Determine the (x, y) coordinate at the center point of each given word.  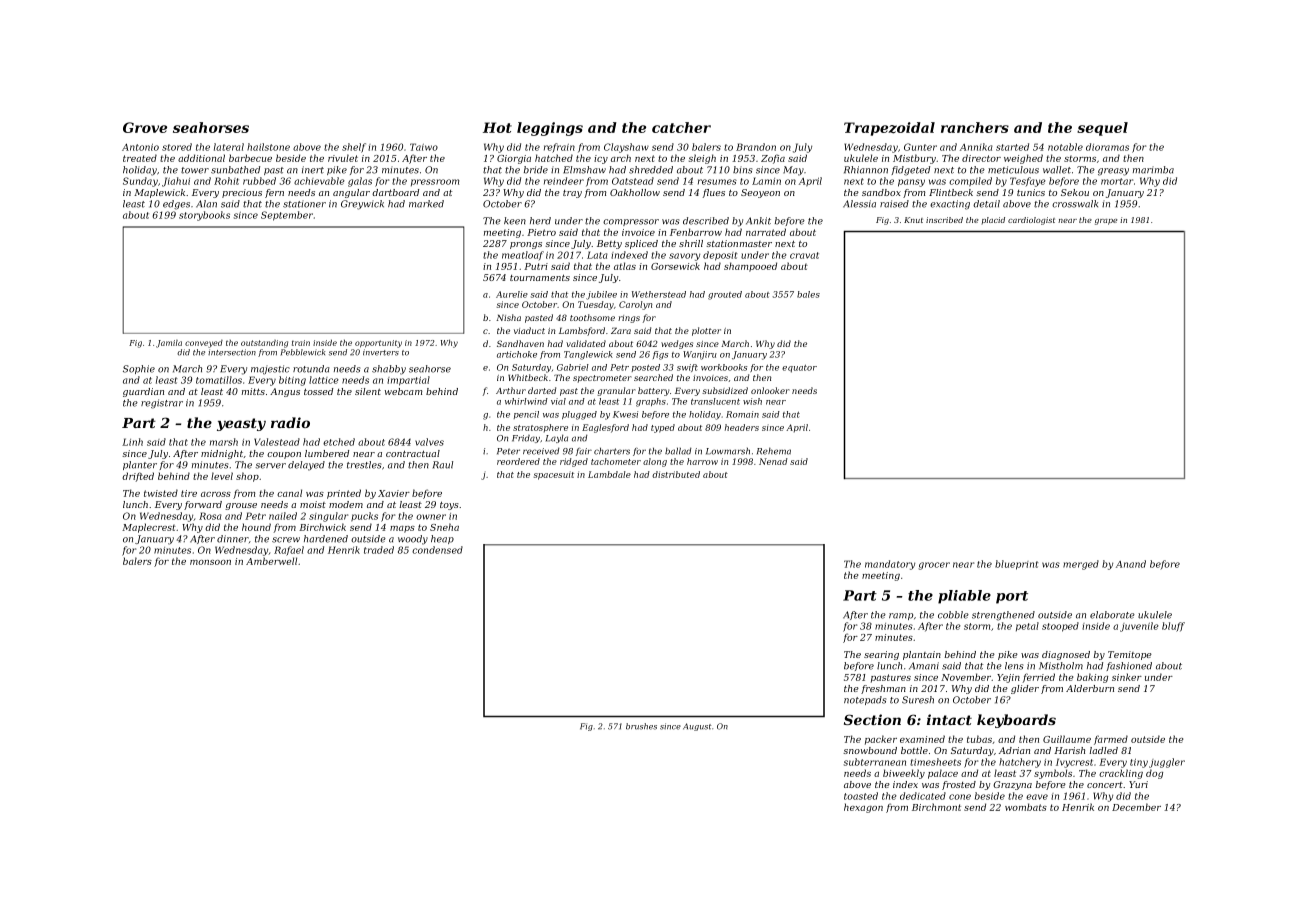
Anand (1131, 564)
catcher (681, 127)
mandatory (890, 565)
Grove (145, 127)
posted (646, 368)
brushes (641, 726)
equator (799, 369)
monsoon (210, 562)
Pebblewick (303, 352)
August (697, 727)
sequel (1102, 129)
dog (1154, 774)
